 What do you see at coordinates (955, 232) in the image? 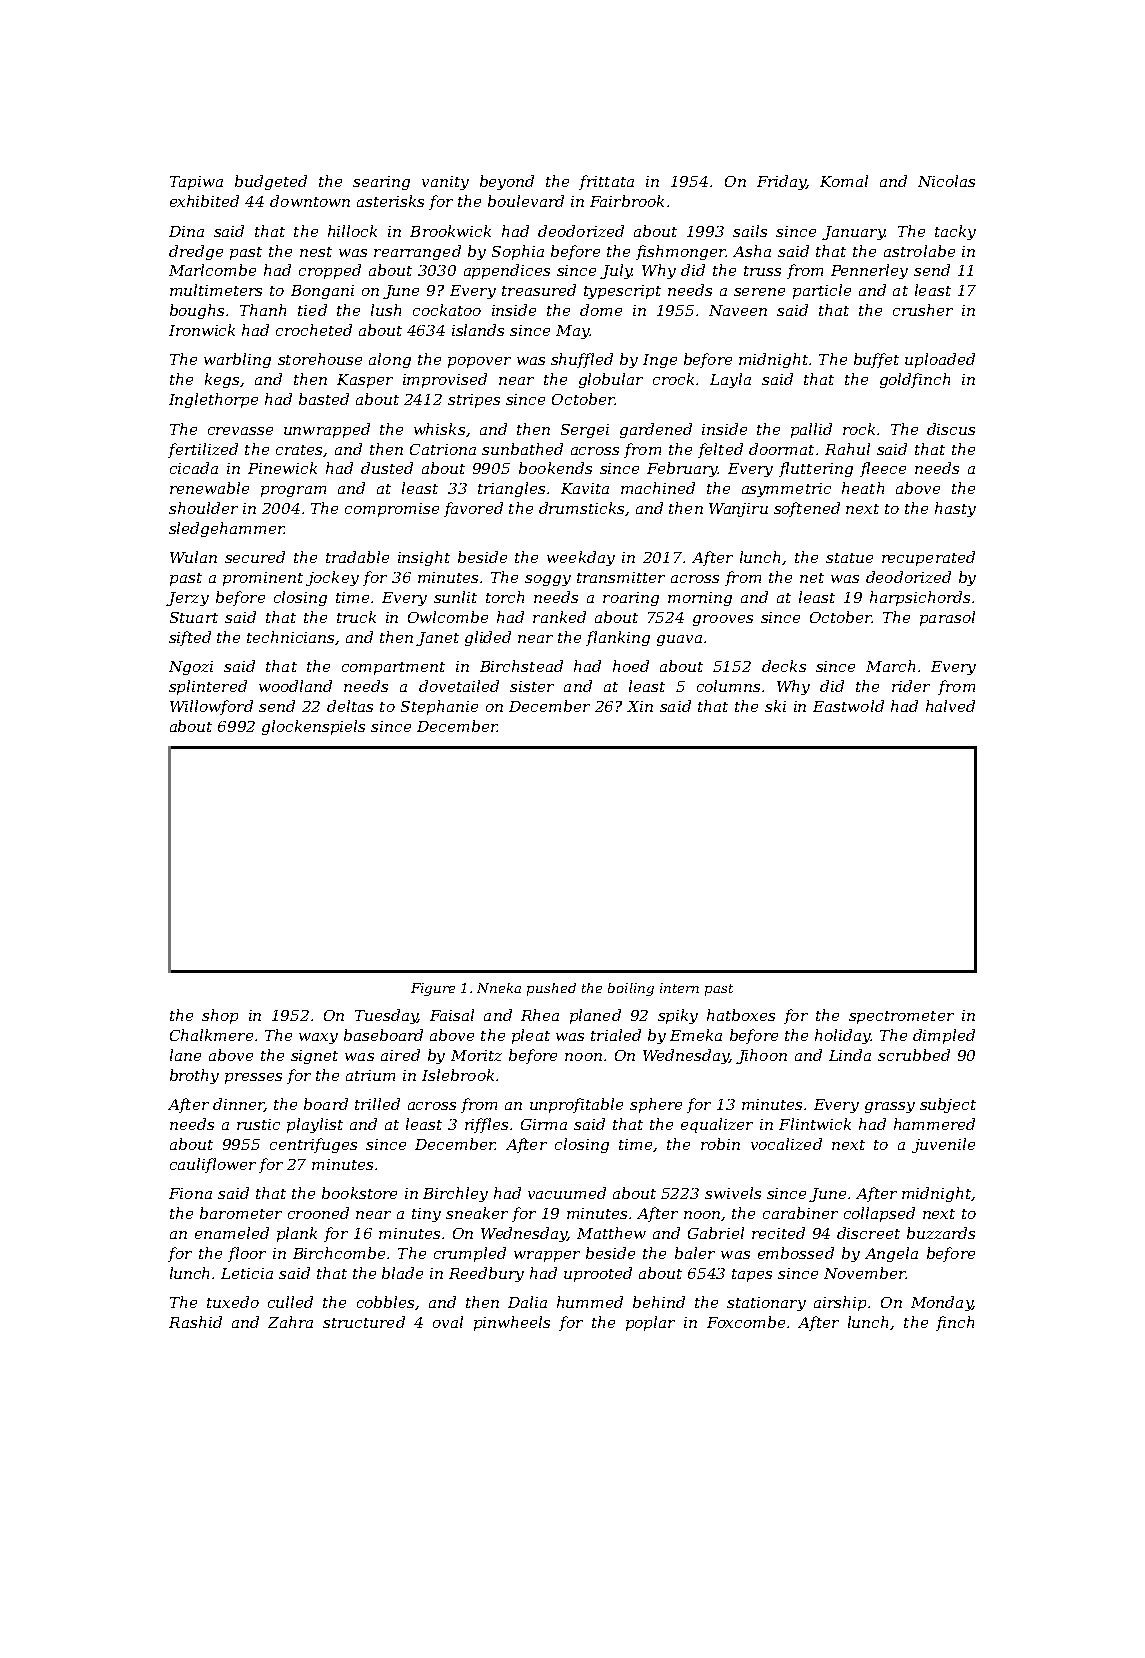
I see `tacky` at bounding box center [955, 232].
